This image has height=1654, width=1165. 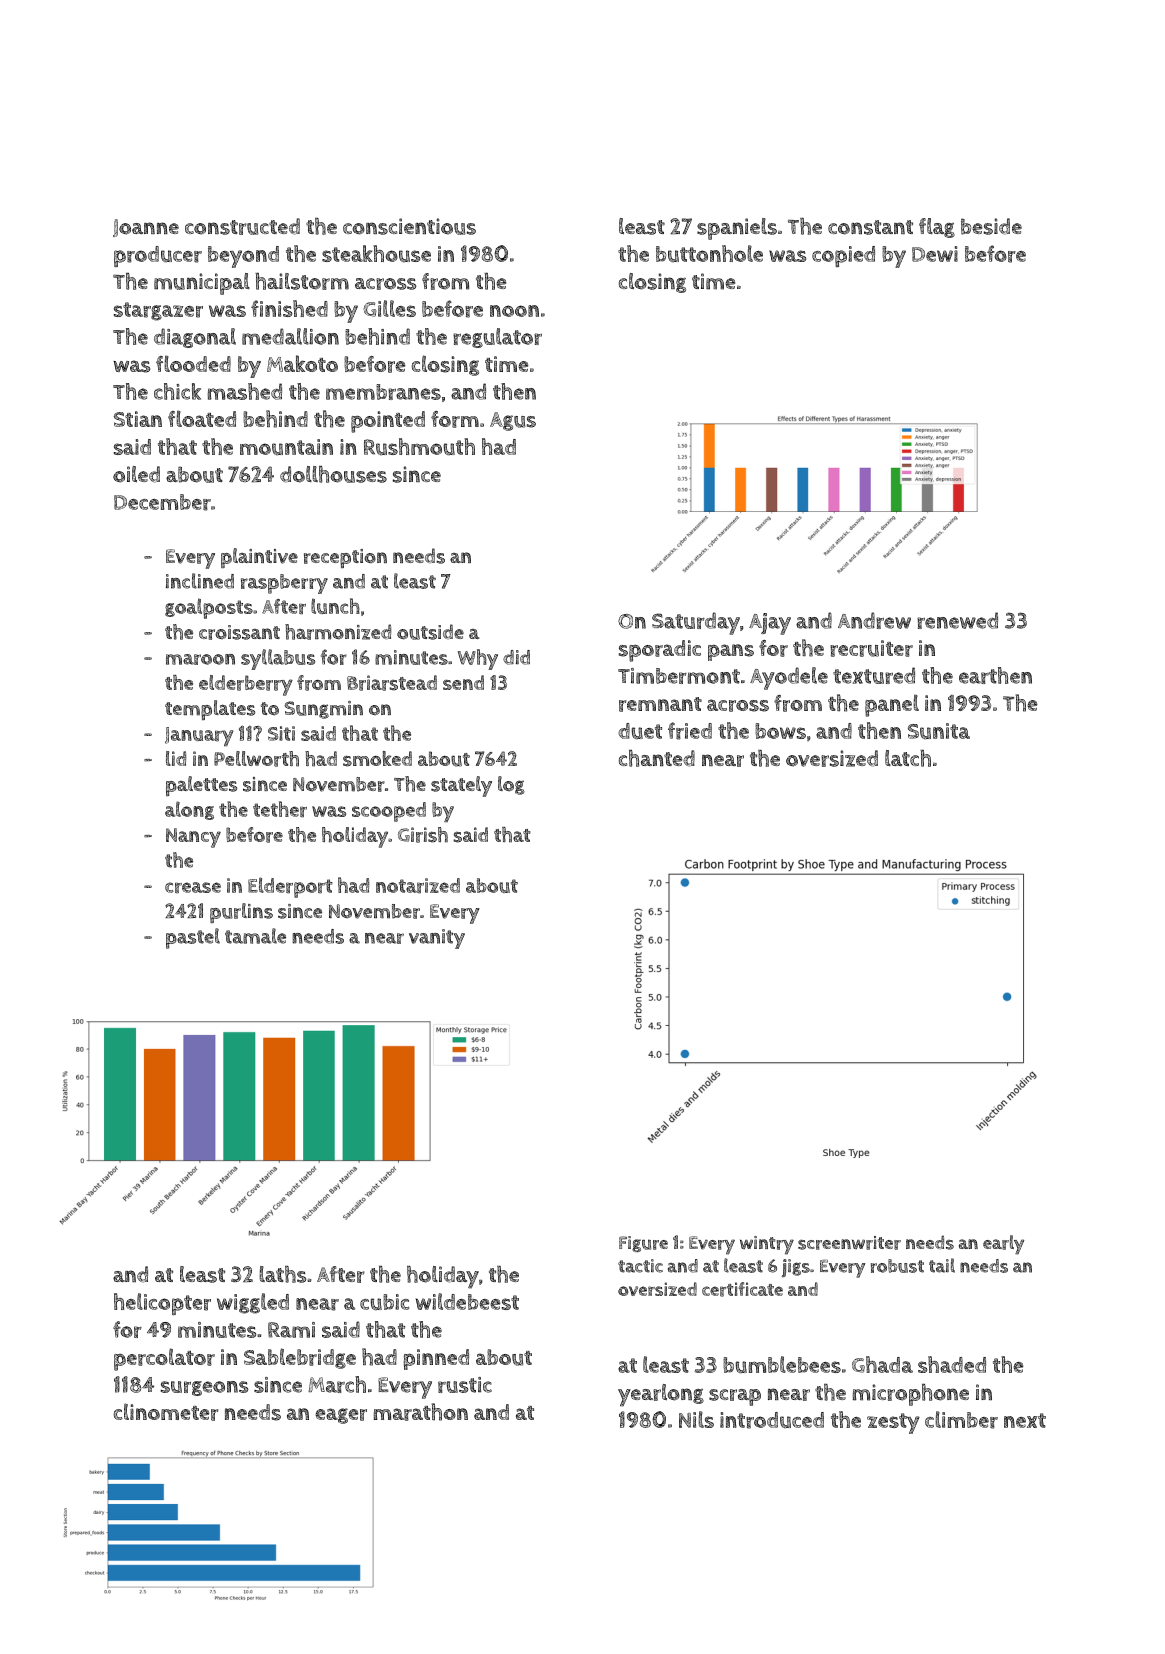 I want to click on chanted, so click(x=657, y=758).
